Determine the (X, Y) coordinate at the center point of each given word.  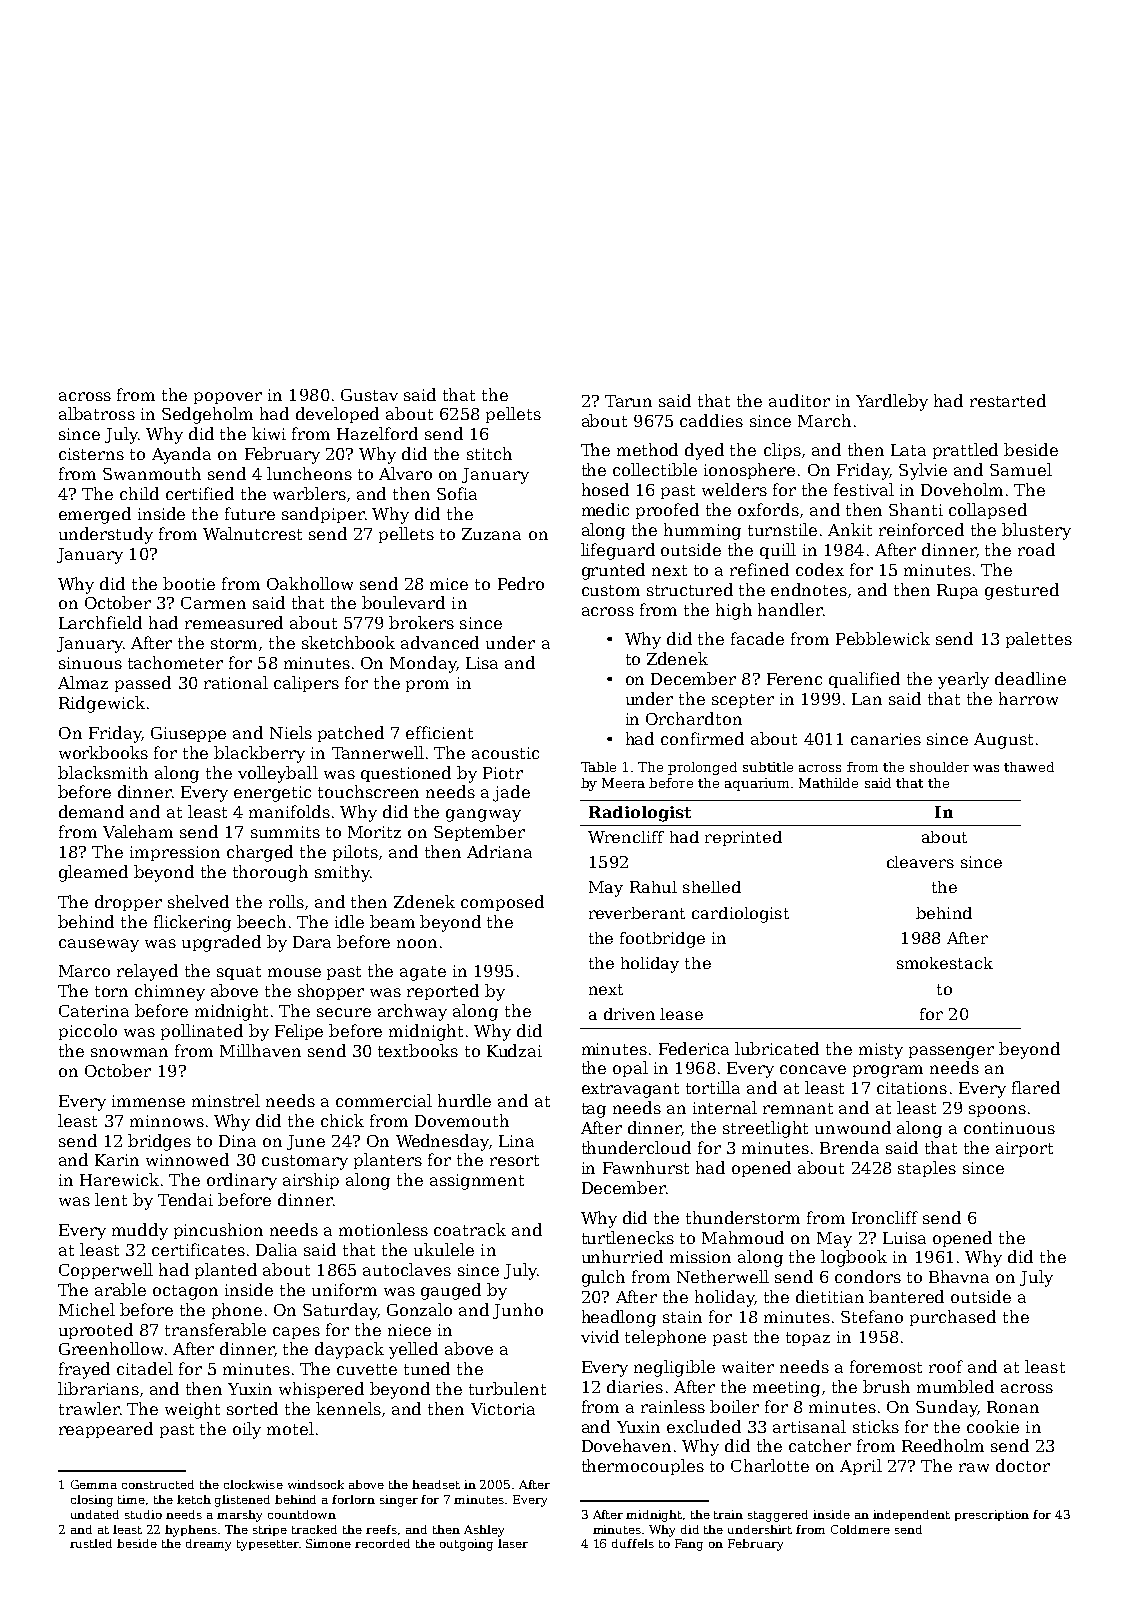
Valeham (138, 831)
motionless (383, 1229)
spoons (997, 1111)
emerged (95, 515)
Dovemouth (462, 1120)
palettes (1039, 640)
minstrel (226, 1100)
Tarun (628, 401)
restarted (1008, 400)
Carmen (213, 603)
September (479, 833)
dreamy (208, 1545)
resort (514, 1160)
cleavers (920, 862)
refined (759, 569)
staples (927, 1169)
